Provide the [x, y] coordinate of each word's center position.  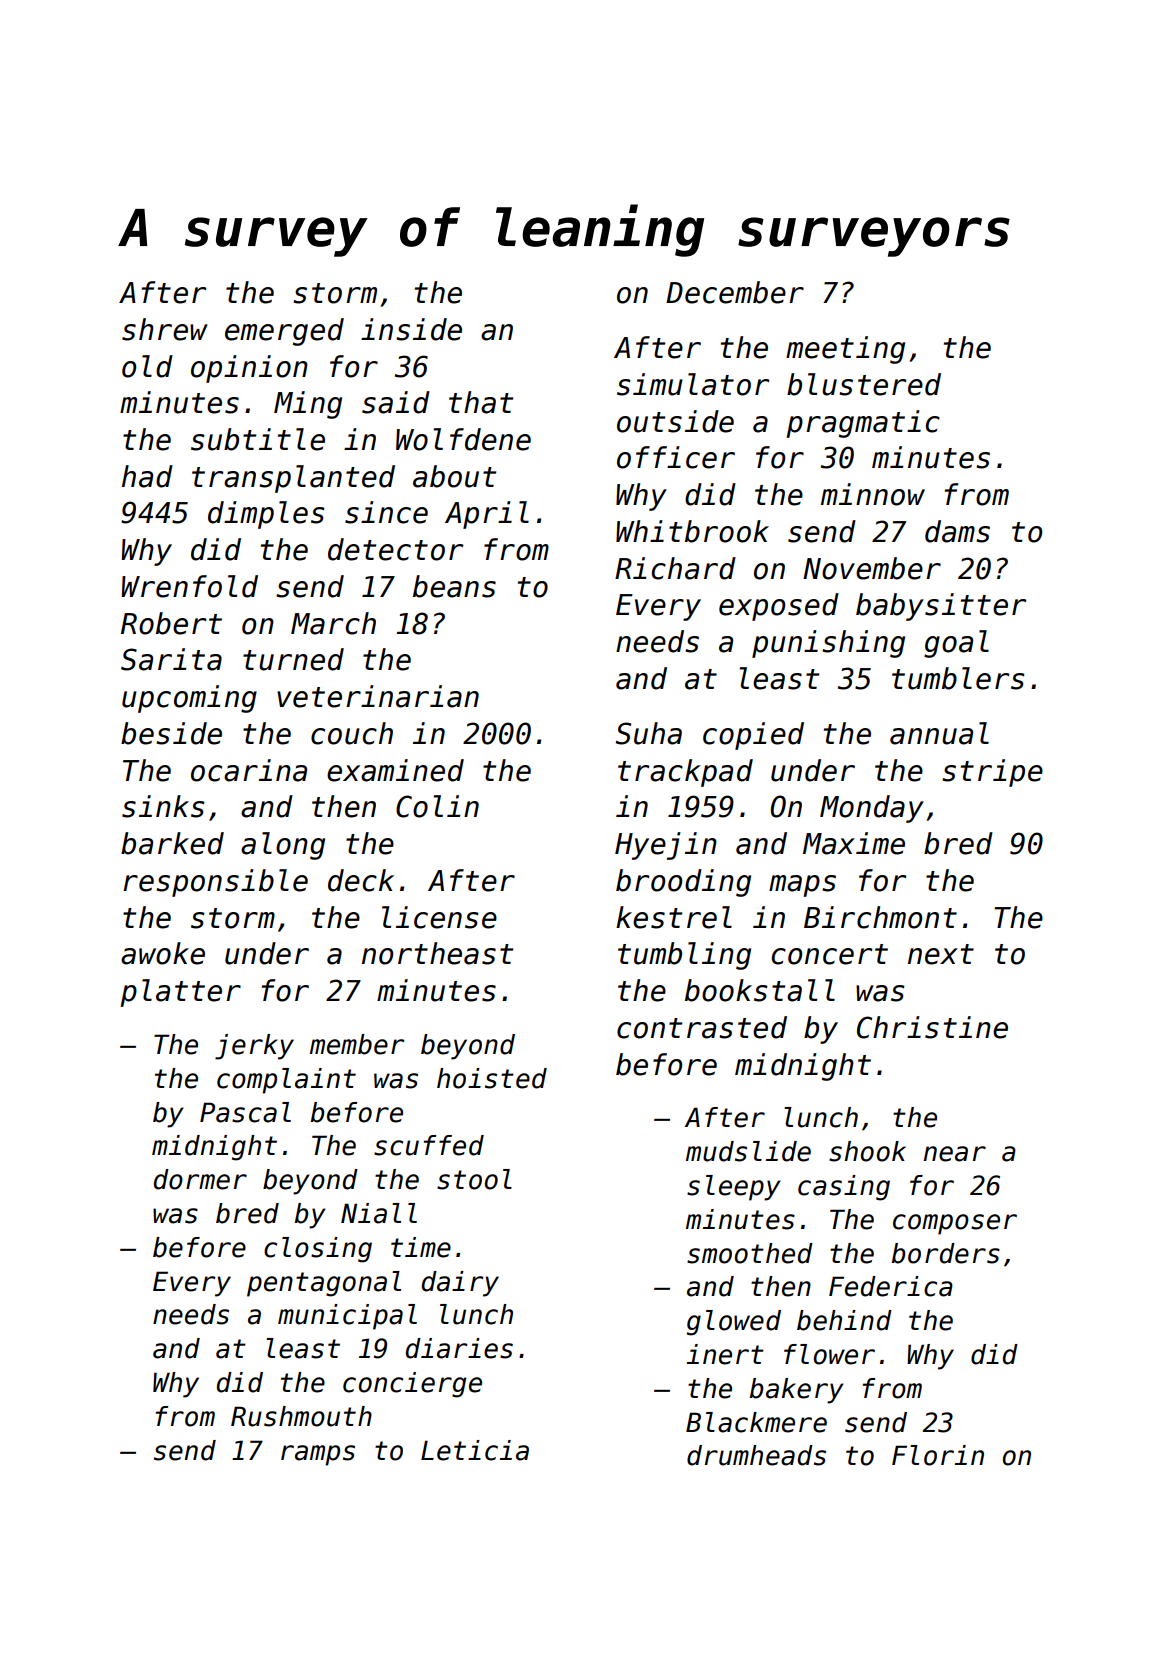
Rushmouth [301, 1416]
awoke [163, 953]
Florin [938, 1455]
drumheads [756, 1455]
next [941, 954]
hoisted [492, 1078]
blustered [864, 384]
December [735, 292]
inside [411, 329]
